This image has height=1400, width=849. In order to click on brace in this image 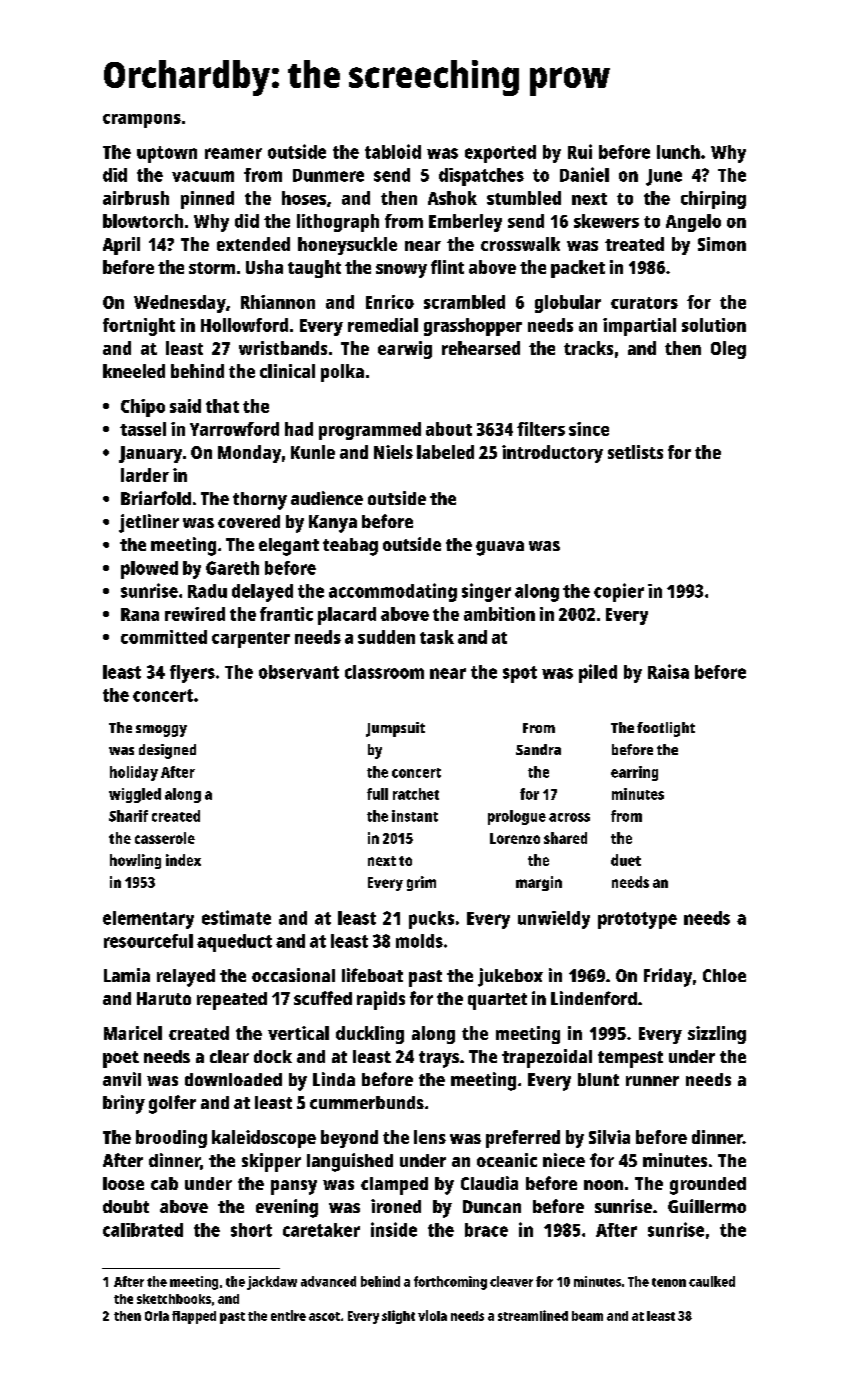, I will do `click(486, 1230)`.
